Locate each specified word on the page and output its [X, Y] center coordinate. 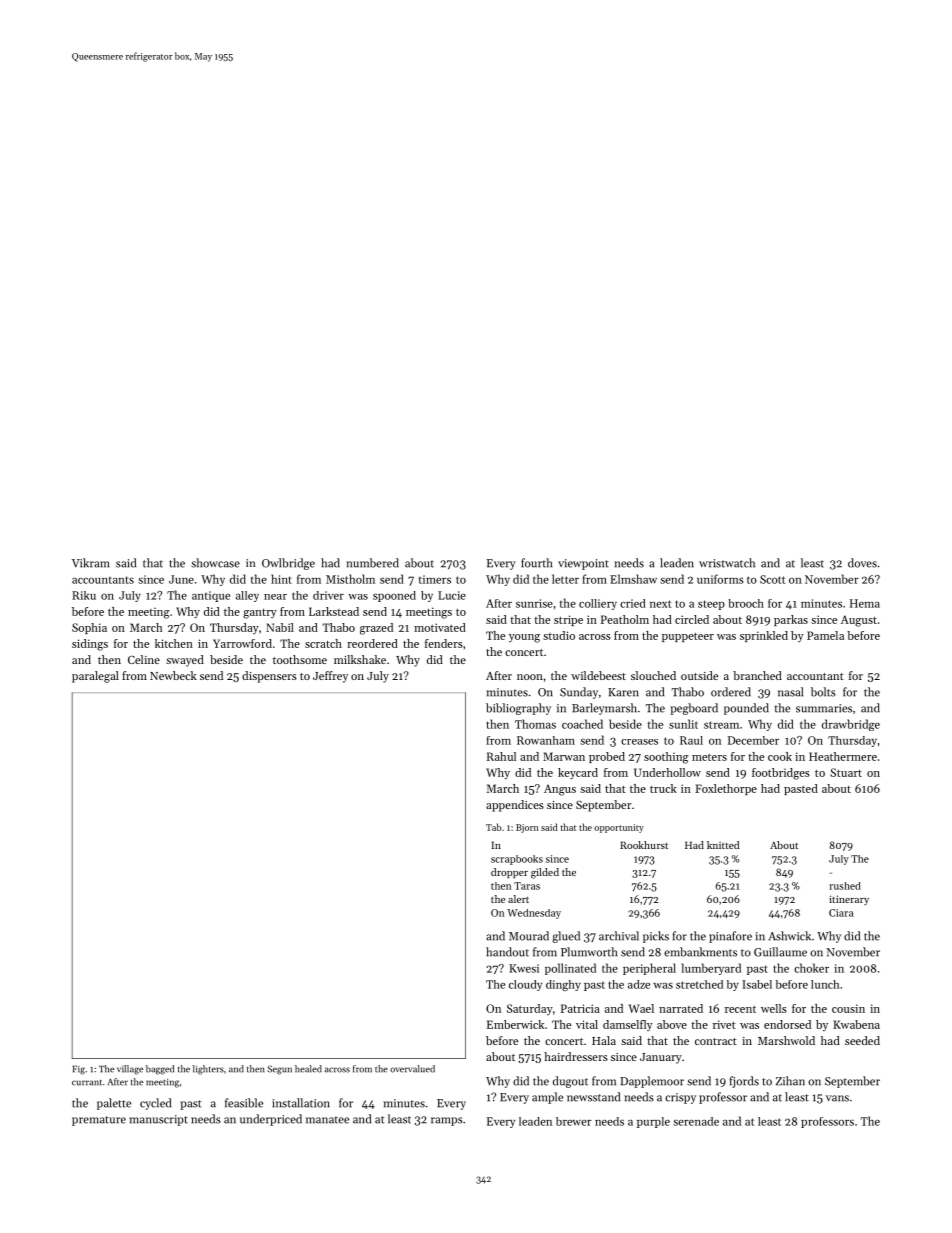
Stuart [846, 772]
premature [99, 1121]
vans [837, 1098]
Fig [79, 1070]
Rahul [501, 756]
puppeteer [688, 637]
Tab [494, 827]
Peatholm [625, 619]
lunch [825, 984]
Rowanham [546, 740]
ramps [447, 1121]
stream [721, 725]
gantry [260, 613]
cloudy [525, 985]
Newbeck [173, 675]
